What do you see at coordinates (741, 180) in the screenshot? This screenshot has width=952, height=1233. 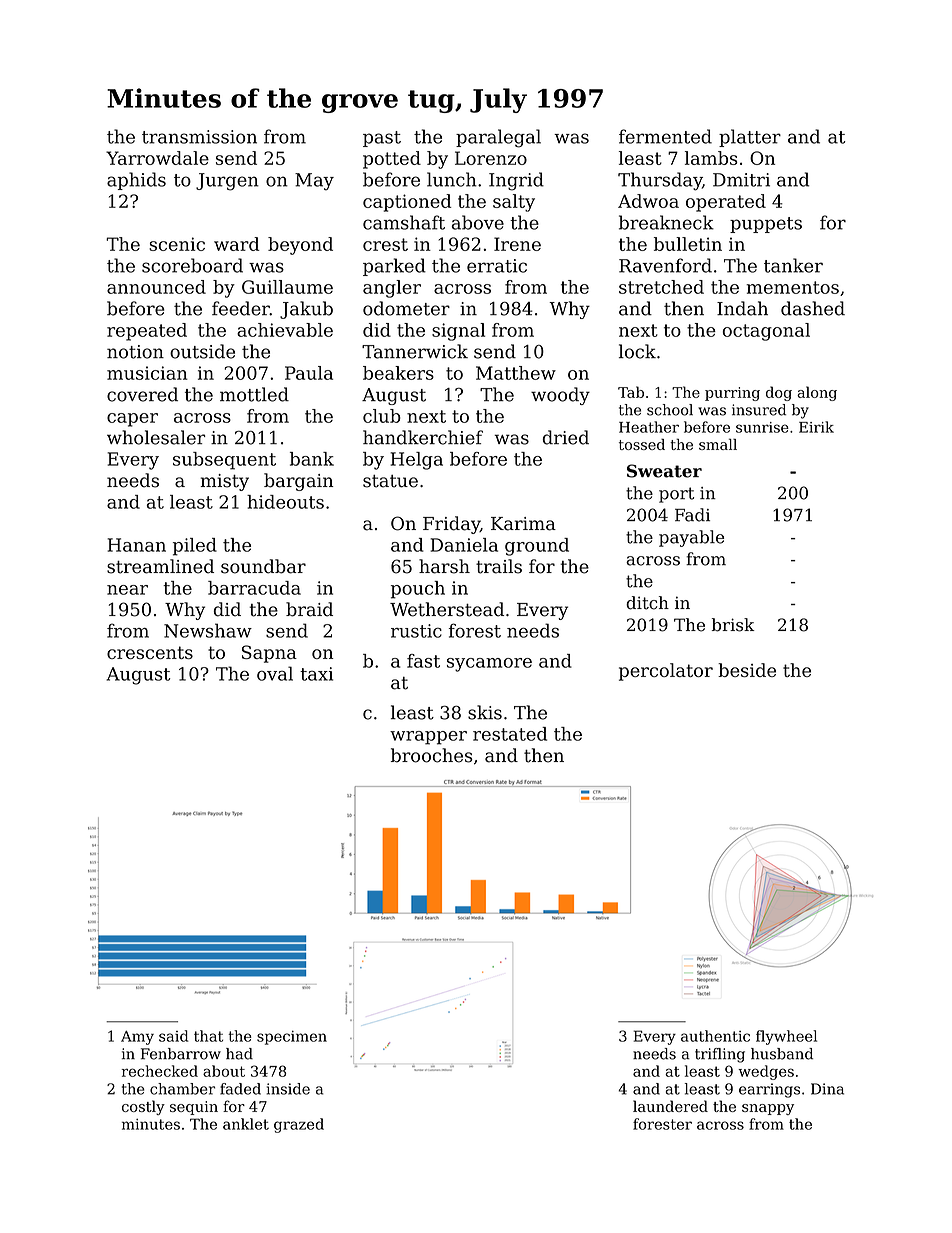 I see `Dmitri` at bounding box center [741, 180].
